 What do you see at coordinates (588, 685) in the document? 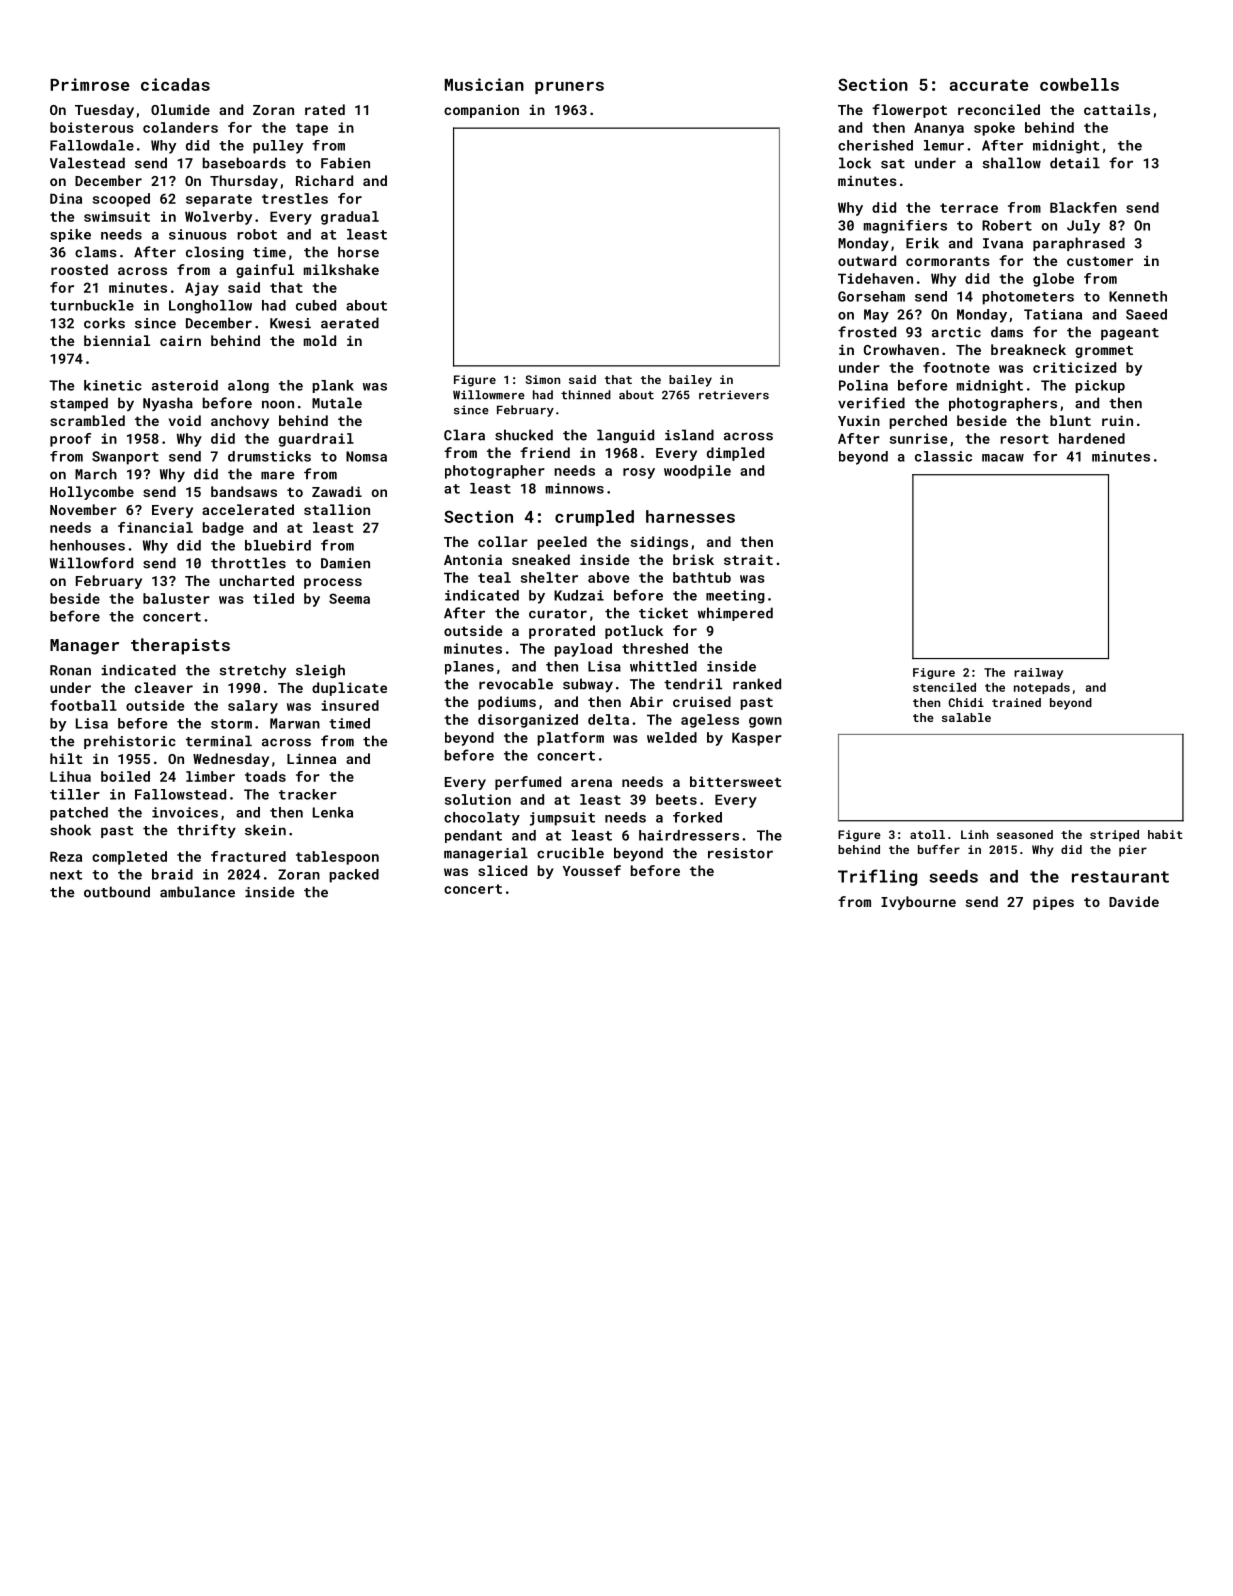
I see `subway` at bounding box center [588, 685].
